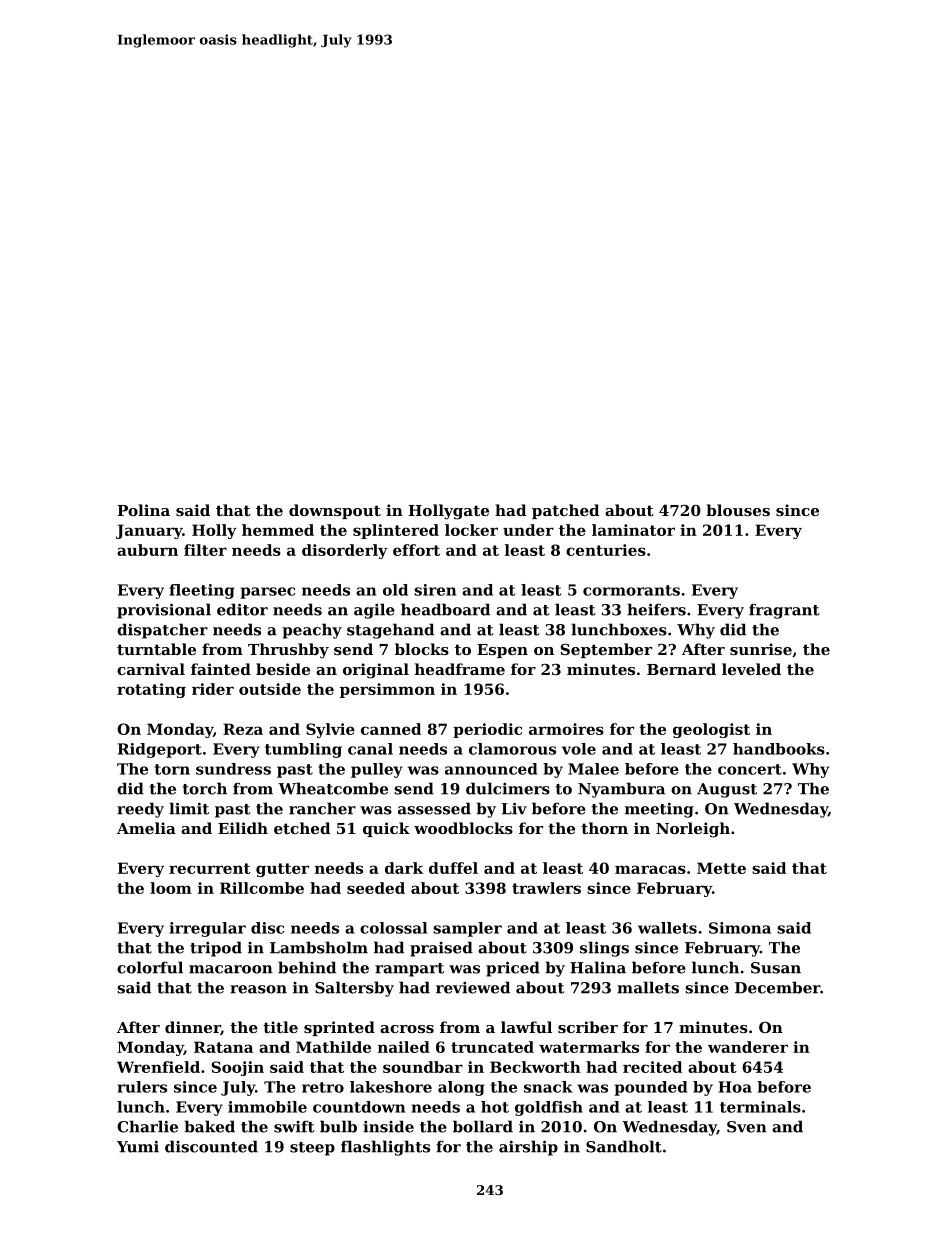  Describe the element at coordinates (748, 1047) in the image. I see `wanderer` at that location.
